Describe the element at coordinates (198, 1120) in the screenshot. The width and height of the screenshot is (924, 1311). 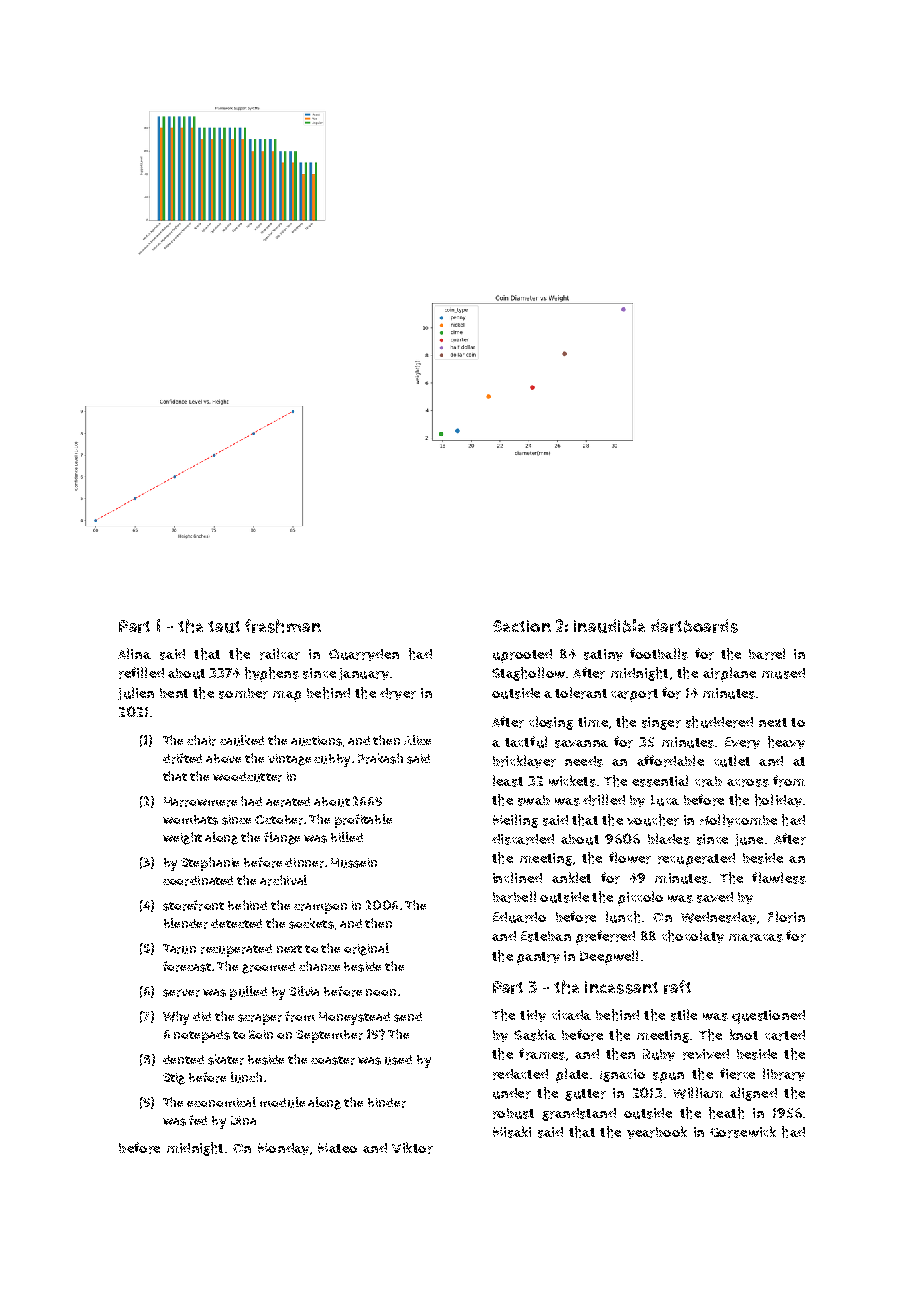
I see `fed` at that location.
